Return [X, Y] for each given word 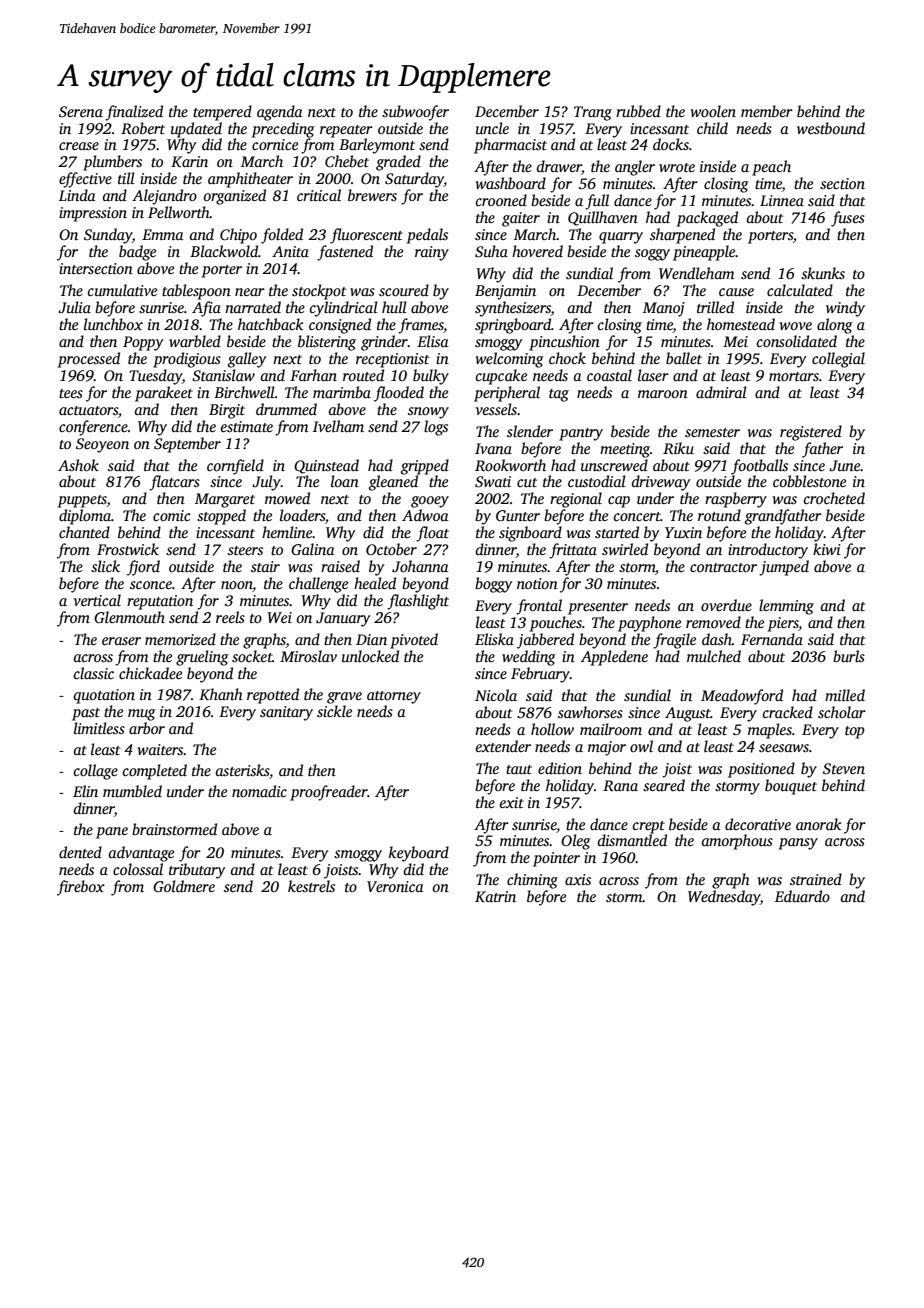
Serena [81, 112]
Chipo [238, 236]
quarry [621, 238]
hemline [287, 532]
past [86, 714]
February [540, 675]
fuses [848, 219]
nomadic [259, 791]
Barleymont [377, 146]
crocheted [834, 498]
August [688, 714]
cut [527, 482]
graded [398, 163]
